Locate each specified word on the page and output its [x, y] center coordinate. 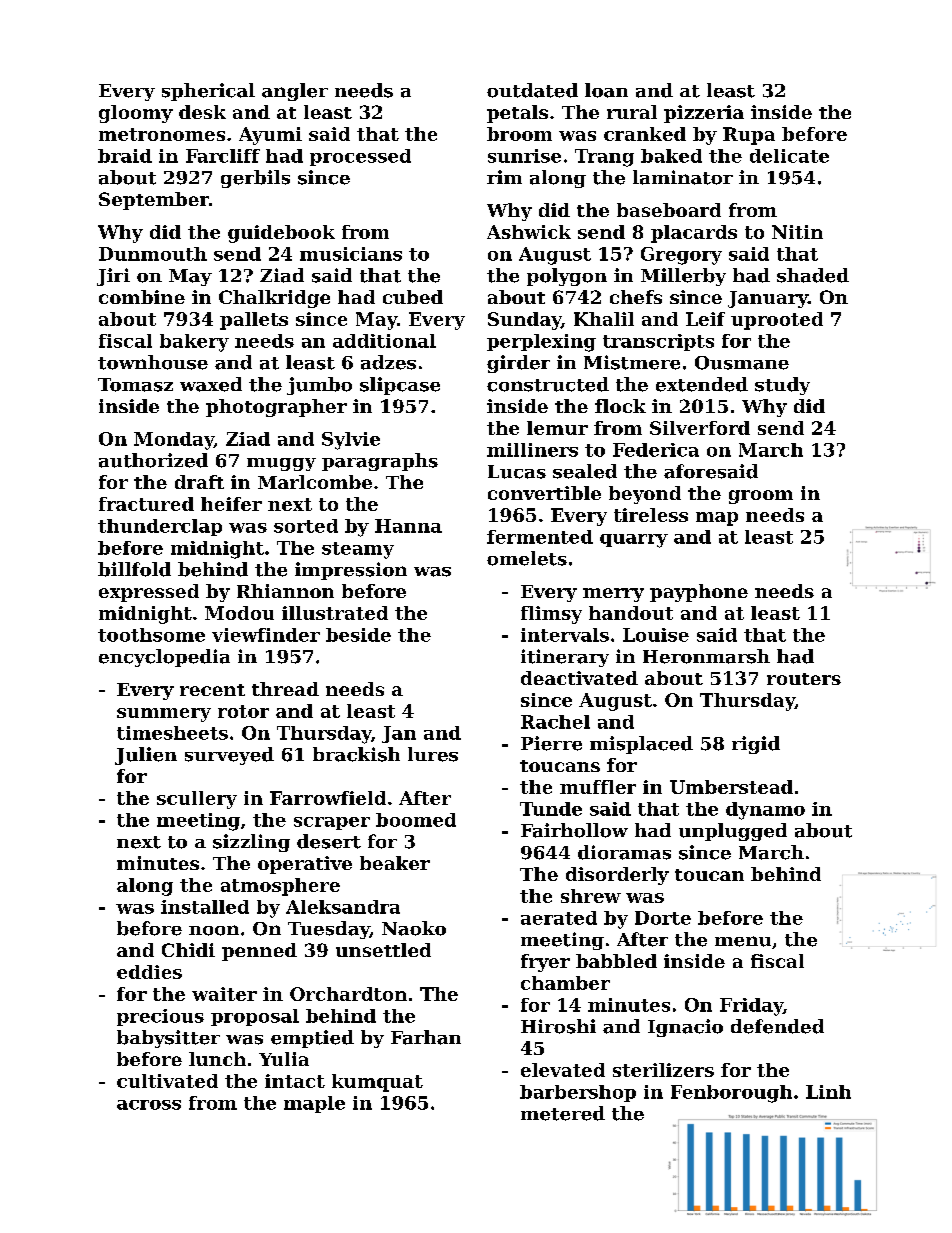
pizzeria [704, 114]
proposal [255, 1017]
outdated [532, 90]
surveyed [229, 756]
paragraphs [380, 462]
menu [743, 941]
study [782, 386]
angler [295, 92]
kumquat [377, 1083]
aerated [559, 918]
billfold [134, 569]
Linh [828, 1092]
